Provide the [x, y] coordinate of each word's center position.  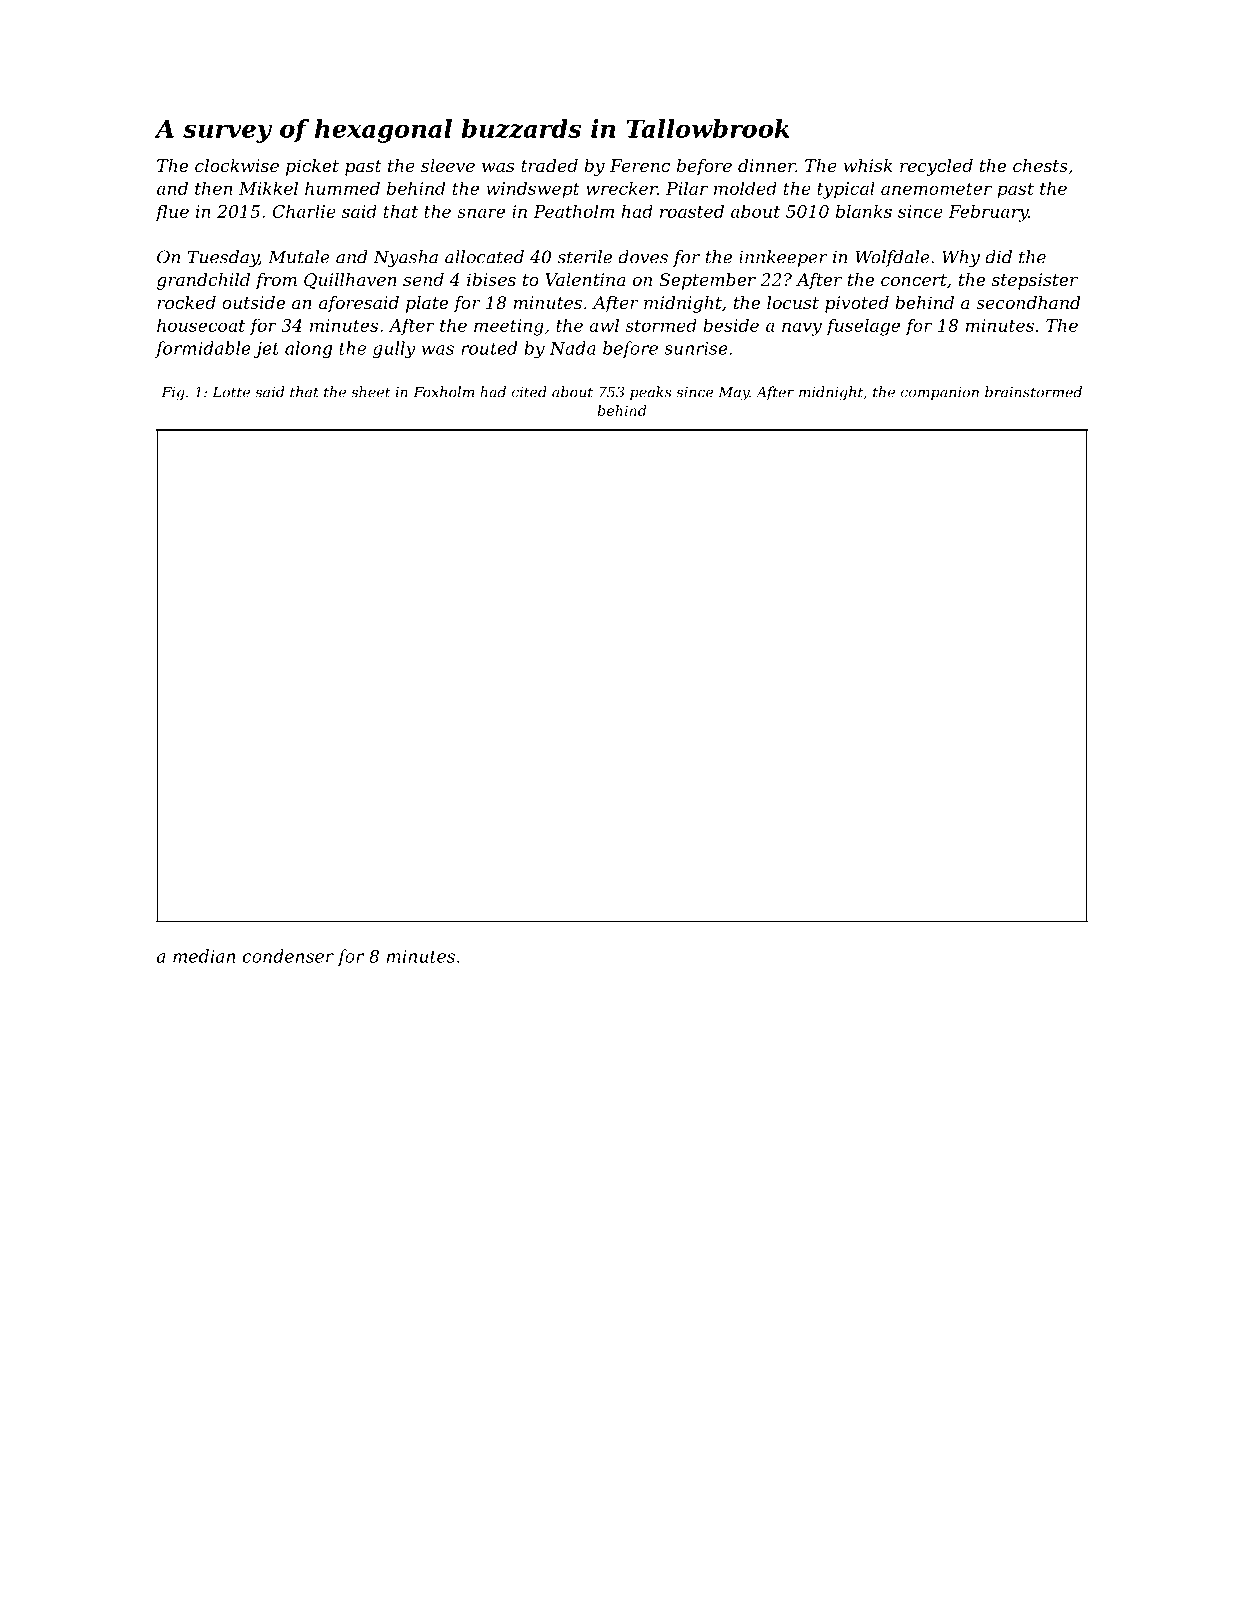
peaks [650, 393]
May [734, 394]
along [308, 350]
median [204, 956]
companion [940, 393]
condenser [288, 956]
